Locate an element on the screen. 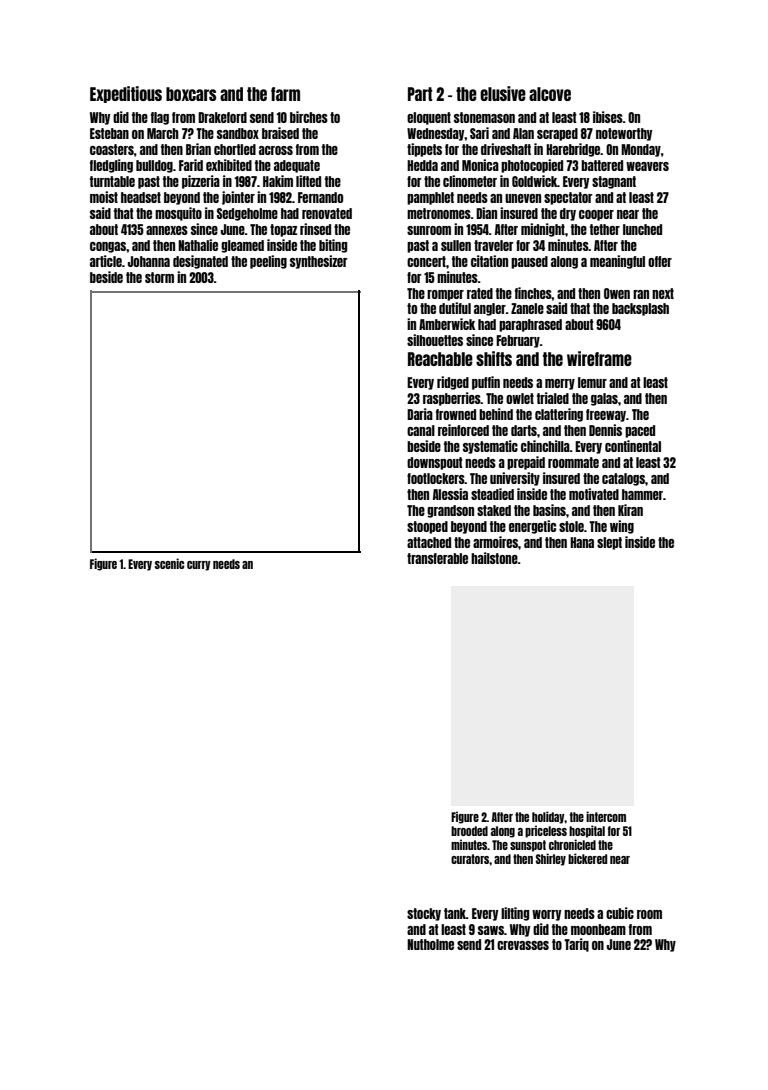 This screenshot has width=768, height=1090. article is located at coordinates (106, 261).
